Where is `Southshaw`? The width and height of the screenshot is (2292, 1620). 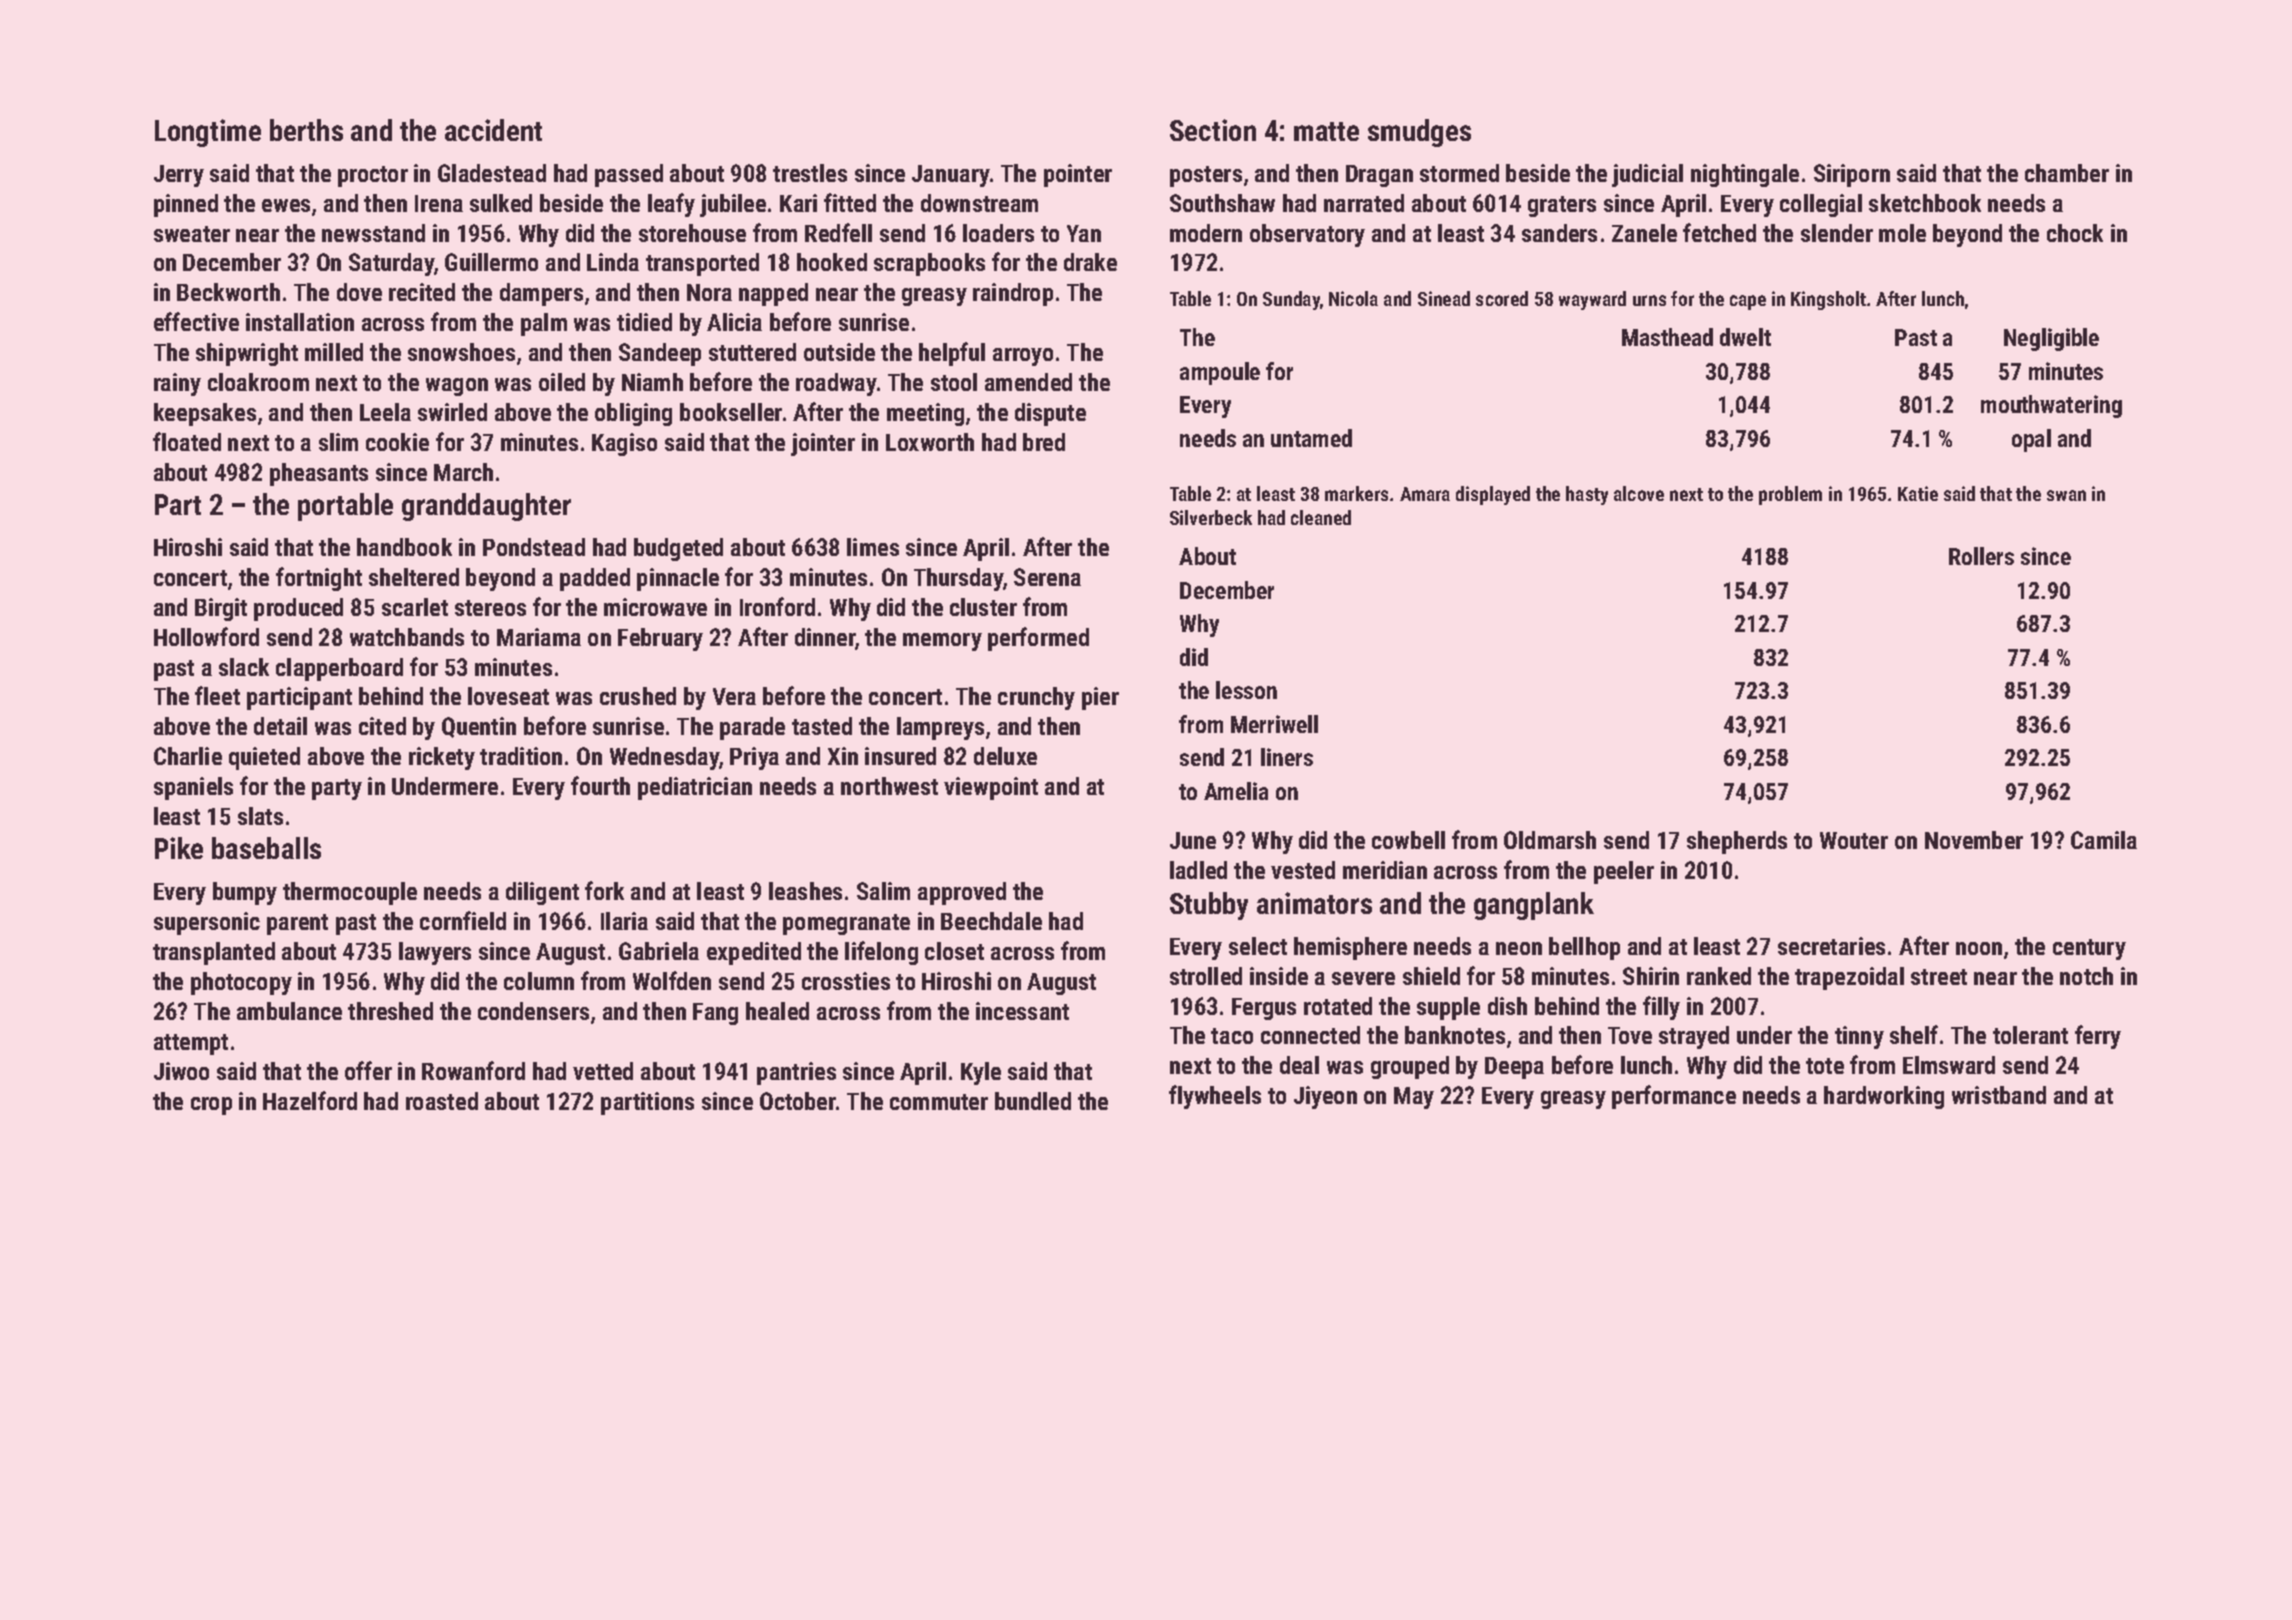 Southshaw is located at coordinates (1222, 203).
